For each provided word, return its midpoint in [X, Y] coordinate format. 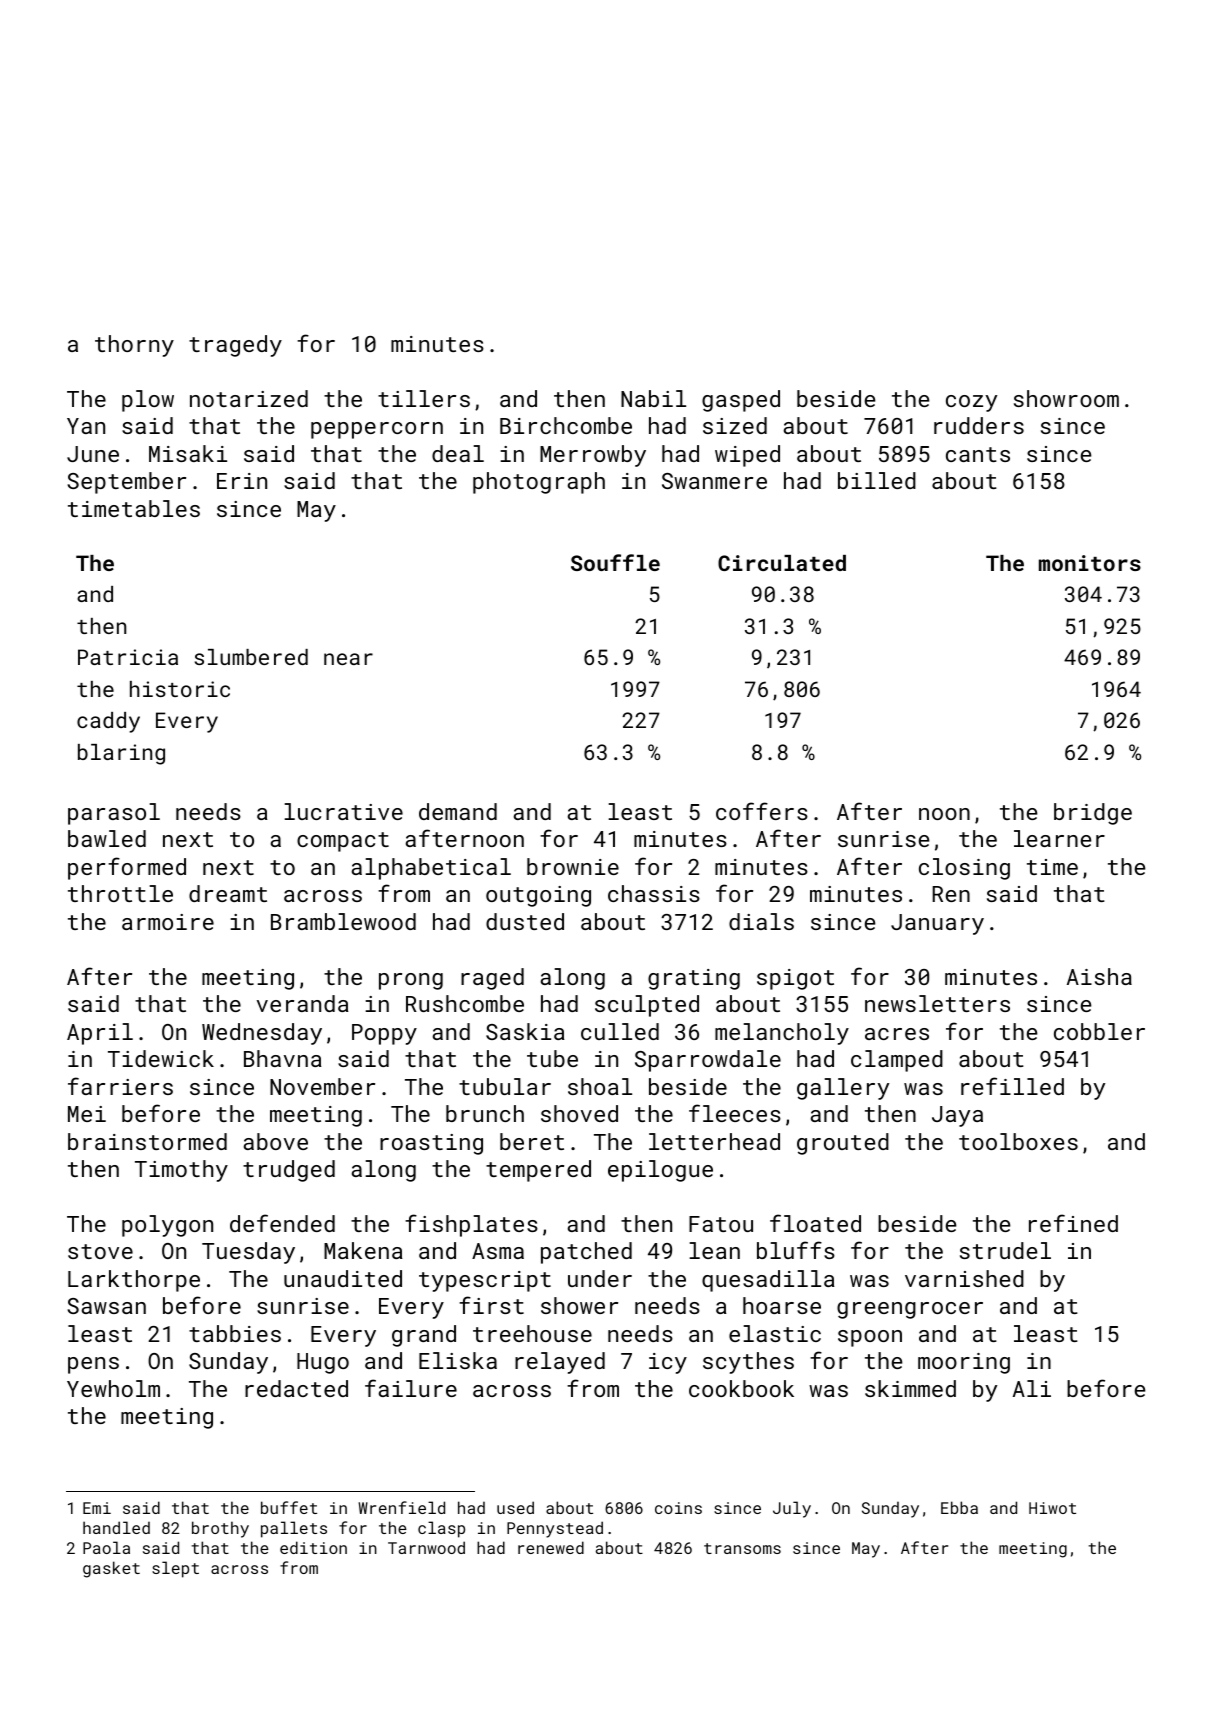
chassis [654, 893]
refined [1073, 1223]
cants [978, 454]
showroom [1066, 398]
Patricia [128, 657]
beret [532, 1141]
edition [313, 1547]
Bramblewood [343, 921]
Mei [87, 1114]
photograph [539, 483]
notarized [249, 398]
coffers [762, 811]
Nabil [653, 398]
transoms [742, 1548]
